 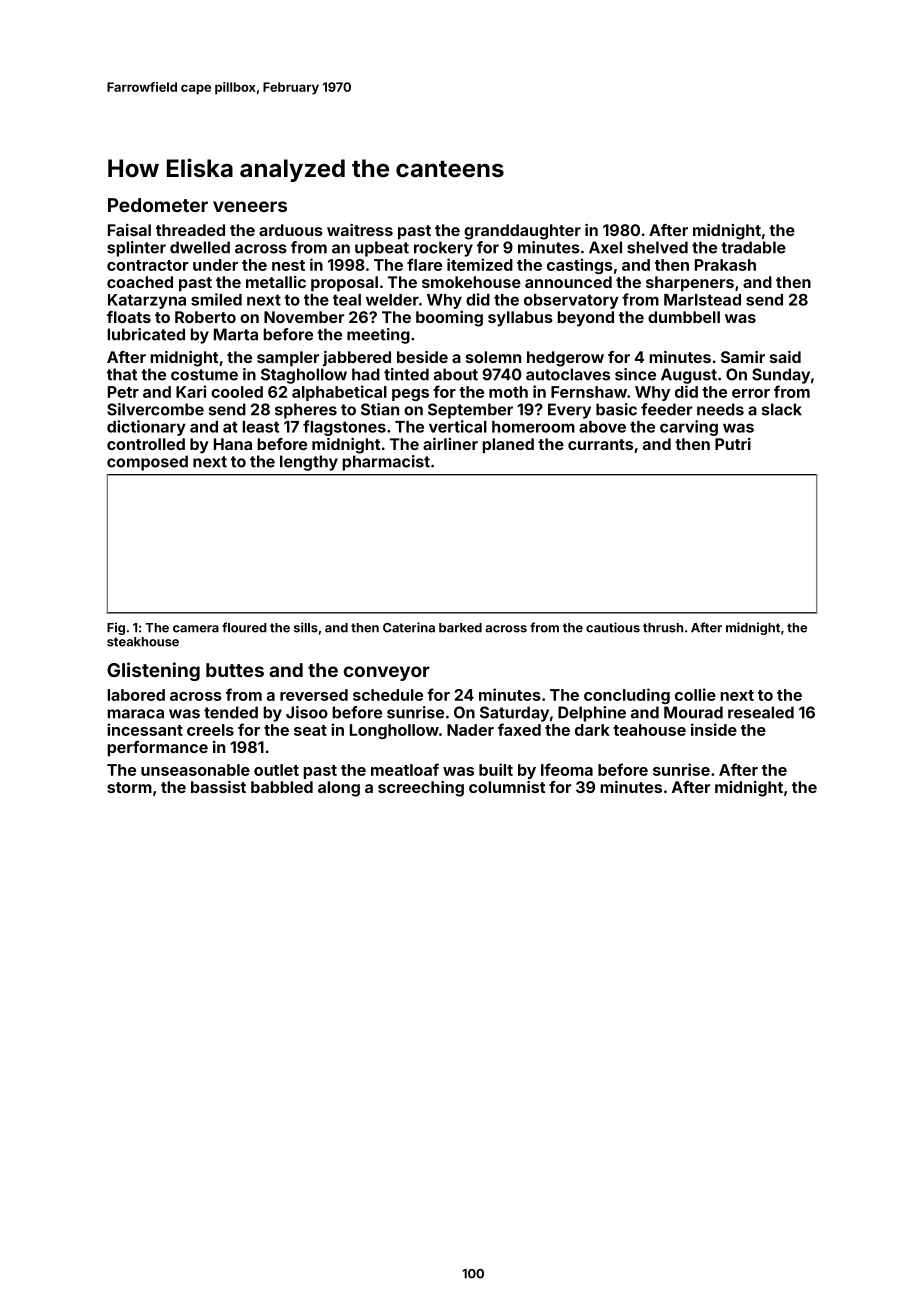 I want to click on lubricated, so click(x=146, y=334).
